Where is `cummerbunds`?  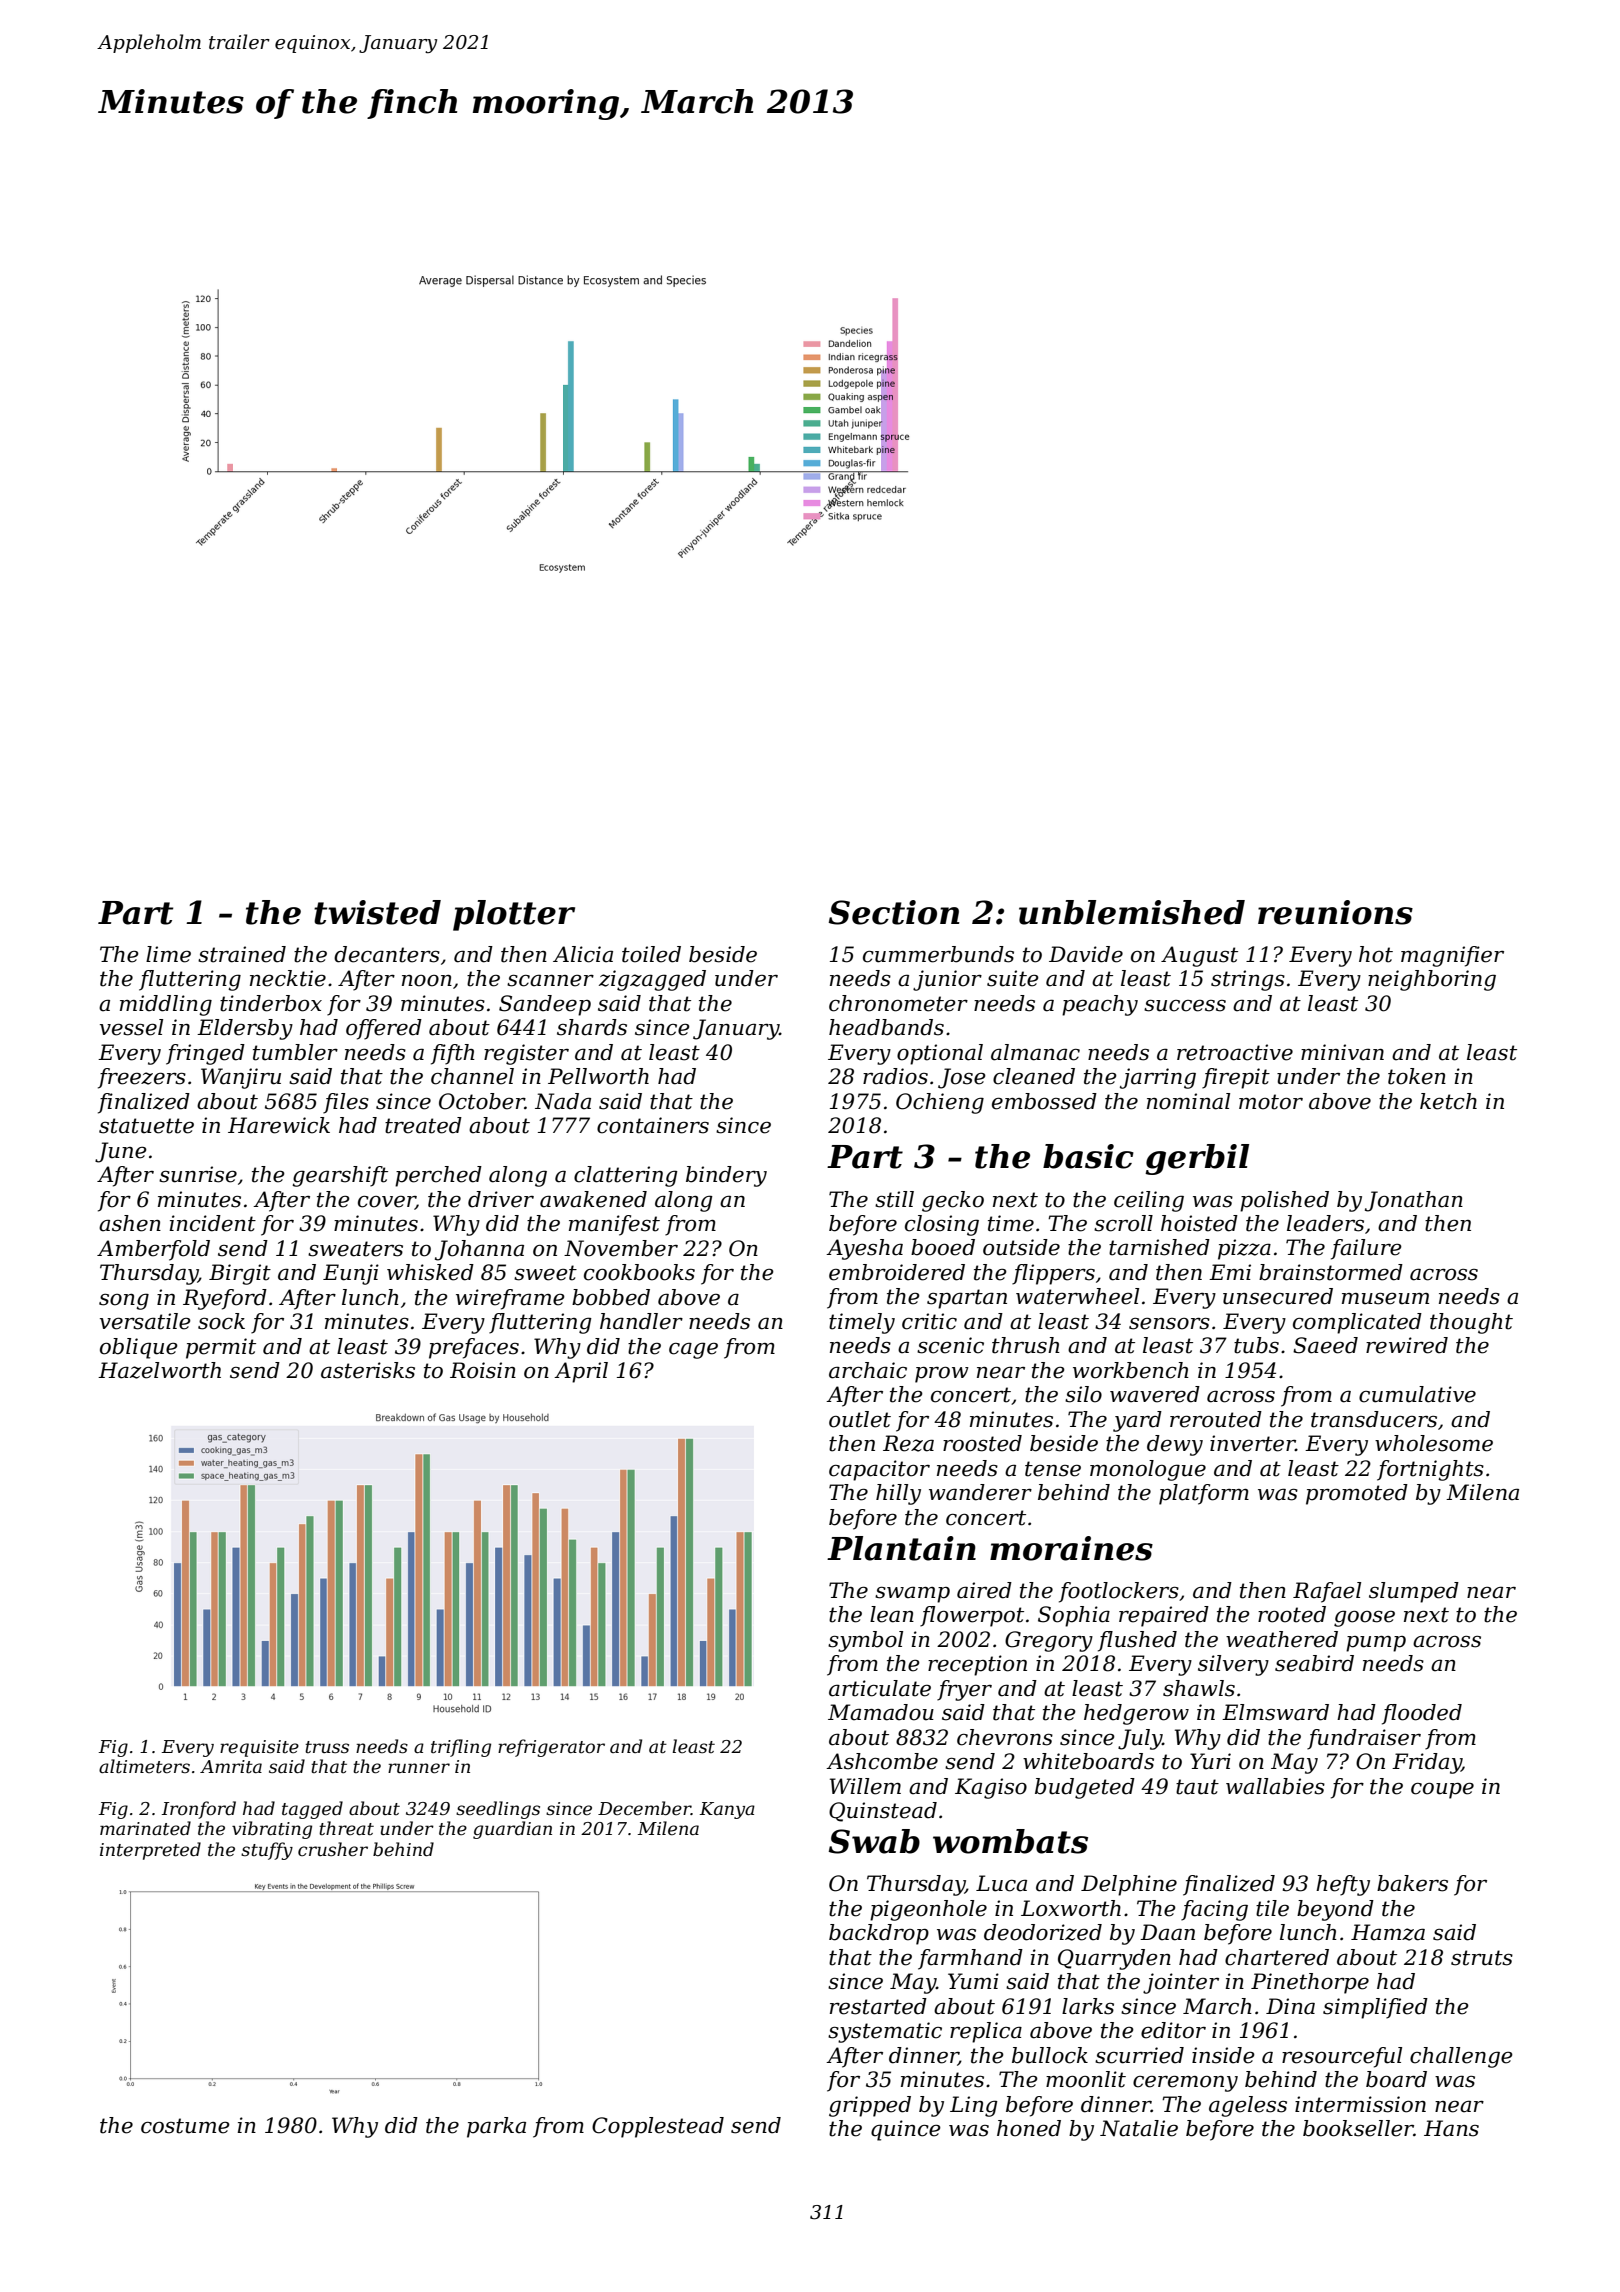 cummerbunds is located at coordinates (938, 954).
